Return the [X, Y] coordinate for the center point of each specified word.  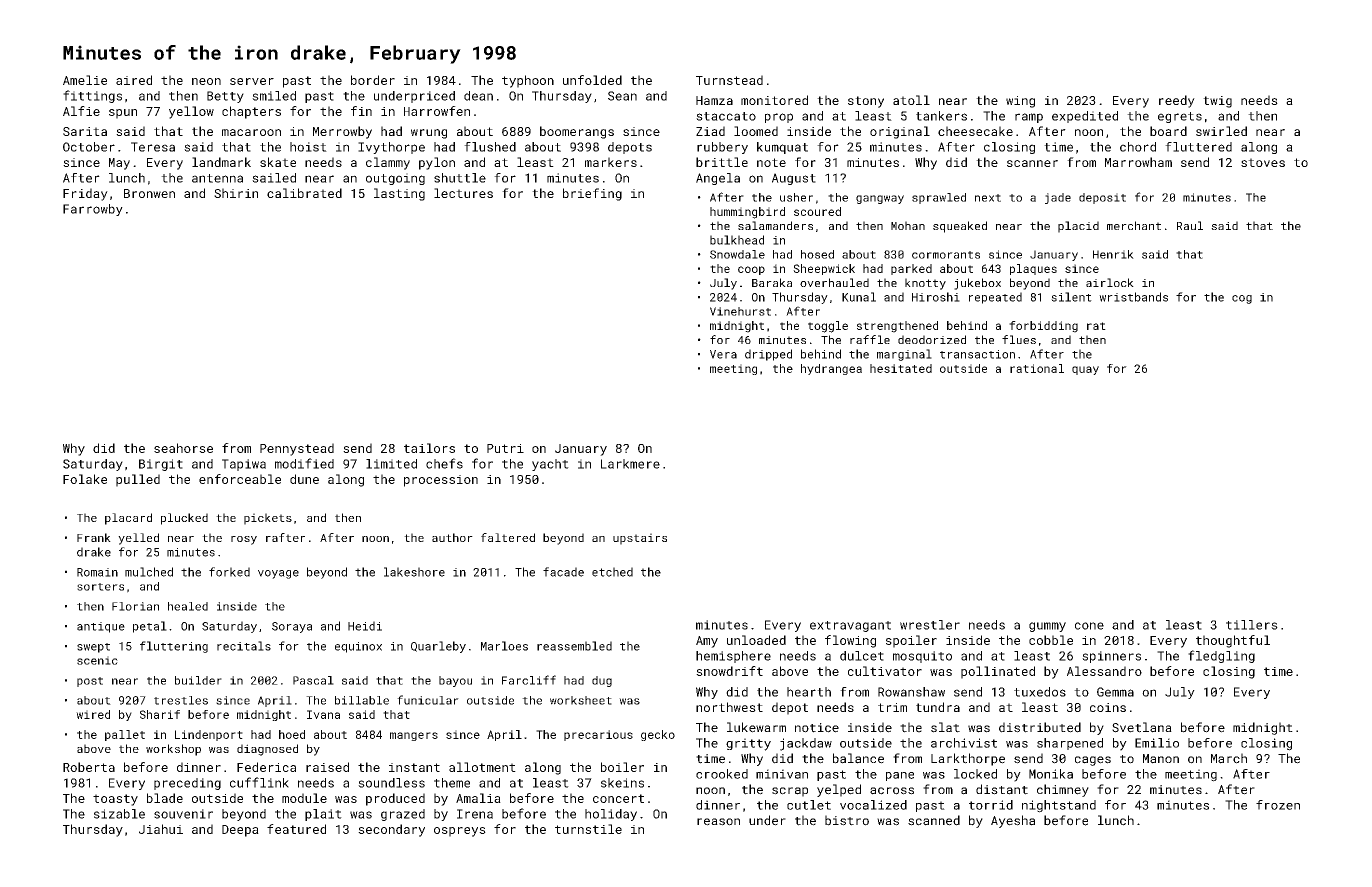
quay [1085, 370]
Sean [622, 96]
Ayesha [1013, 821]
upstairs [640, 539]
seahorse [183, 448]
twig [1217, 102]
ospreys [460, 832]
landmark [221, 162]
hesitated [901, 368]
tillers [1252, 625]
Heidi [365, 626]
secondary [391, 830]
